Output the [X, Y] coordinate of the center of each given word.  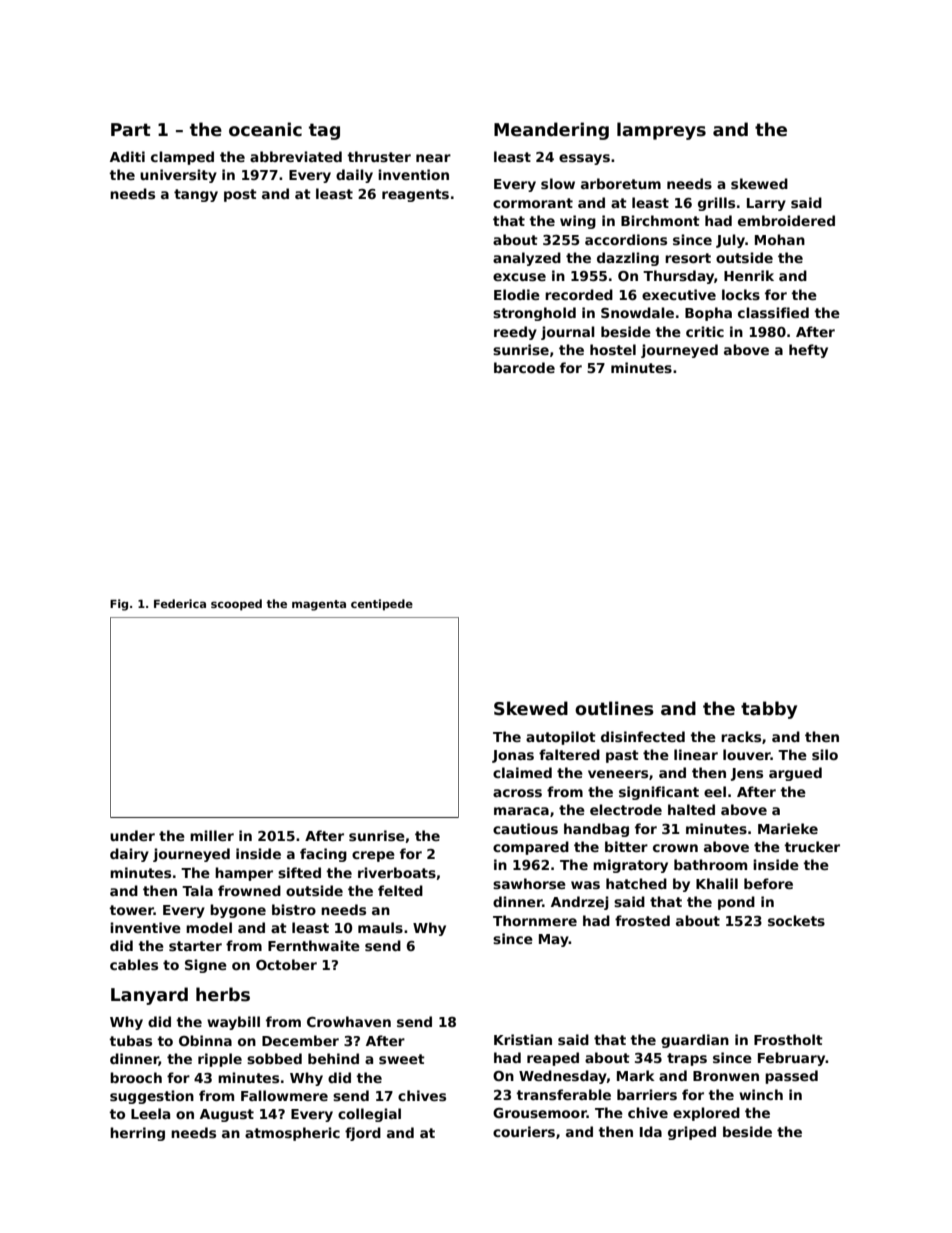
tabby [769, 710]
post [240, 195]
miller [212, 835]
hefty [808, 351]
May [554, 940]
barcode [524, 367]
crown [675, 848]
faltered [569, 754]
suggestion [152, 1097]
